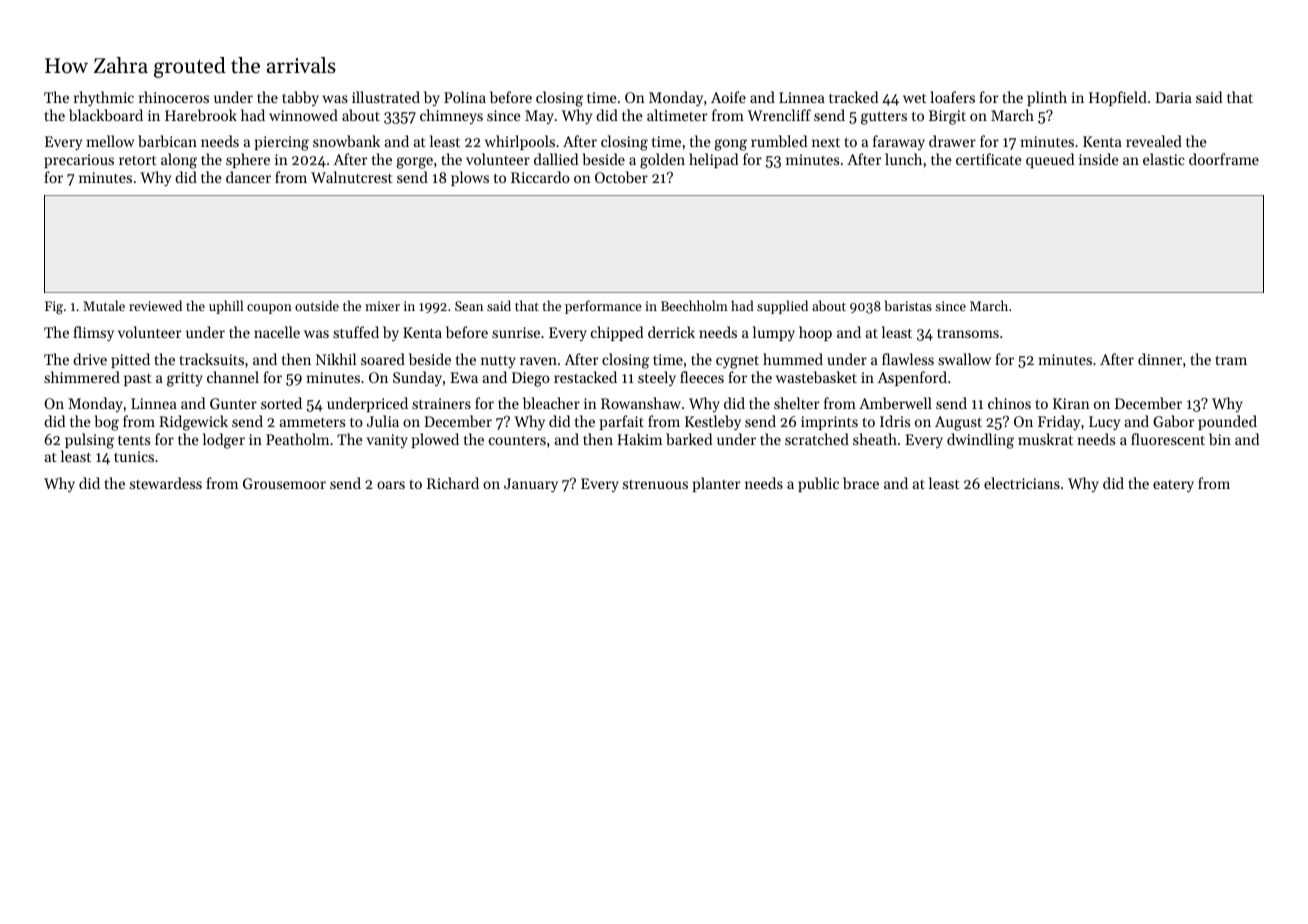 This page has width=1308, height=924. What do you see at coordinates (1224, 159) in the page?
I see `doorframe` at bounding box center [1224, 159].
